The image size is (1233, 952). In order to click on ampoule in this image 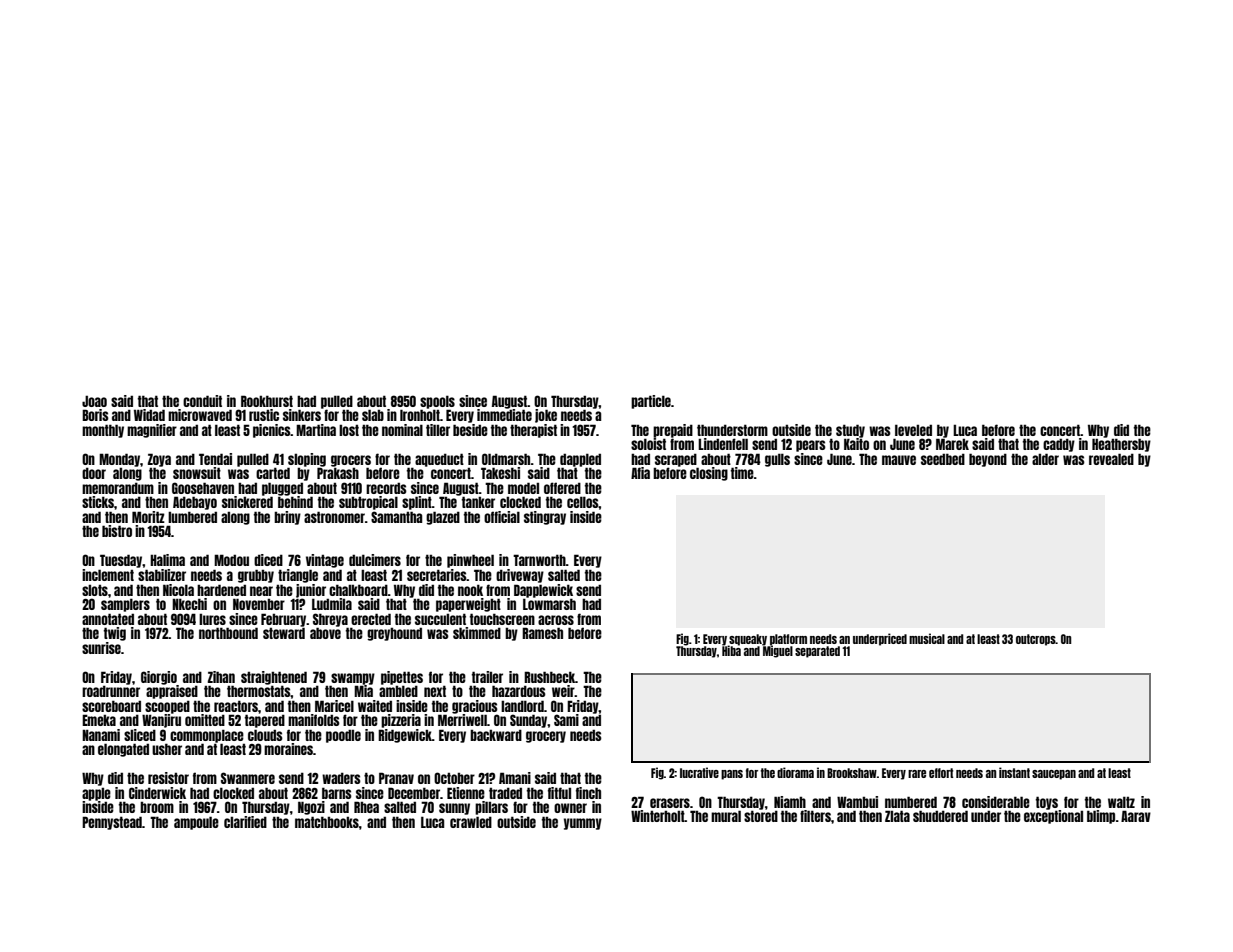, I will do `click(196, 823)`.
